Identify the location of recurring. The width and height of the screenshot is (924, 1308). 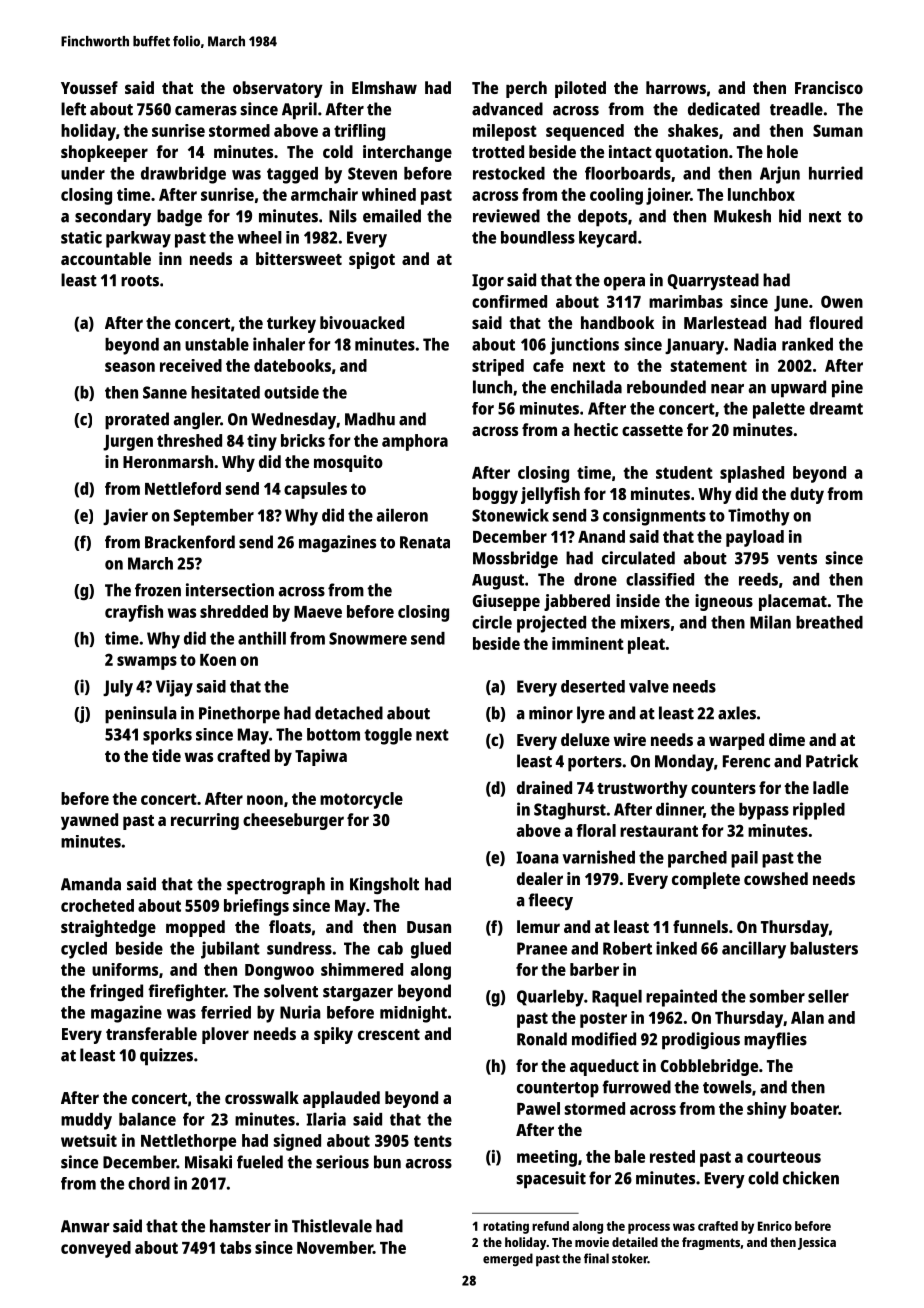
(205, 821).
